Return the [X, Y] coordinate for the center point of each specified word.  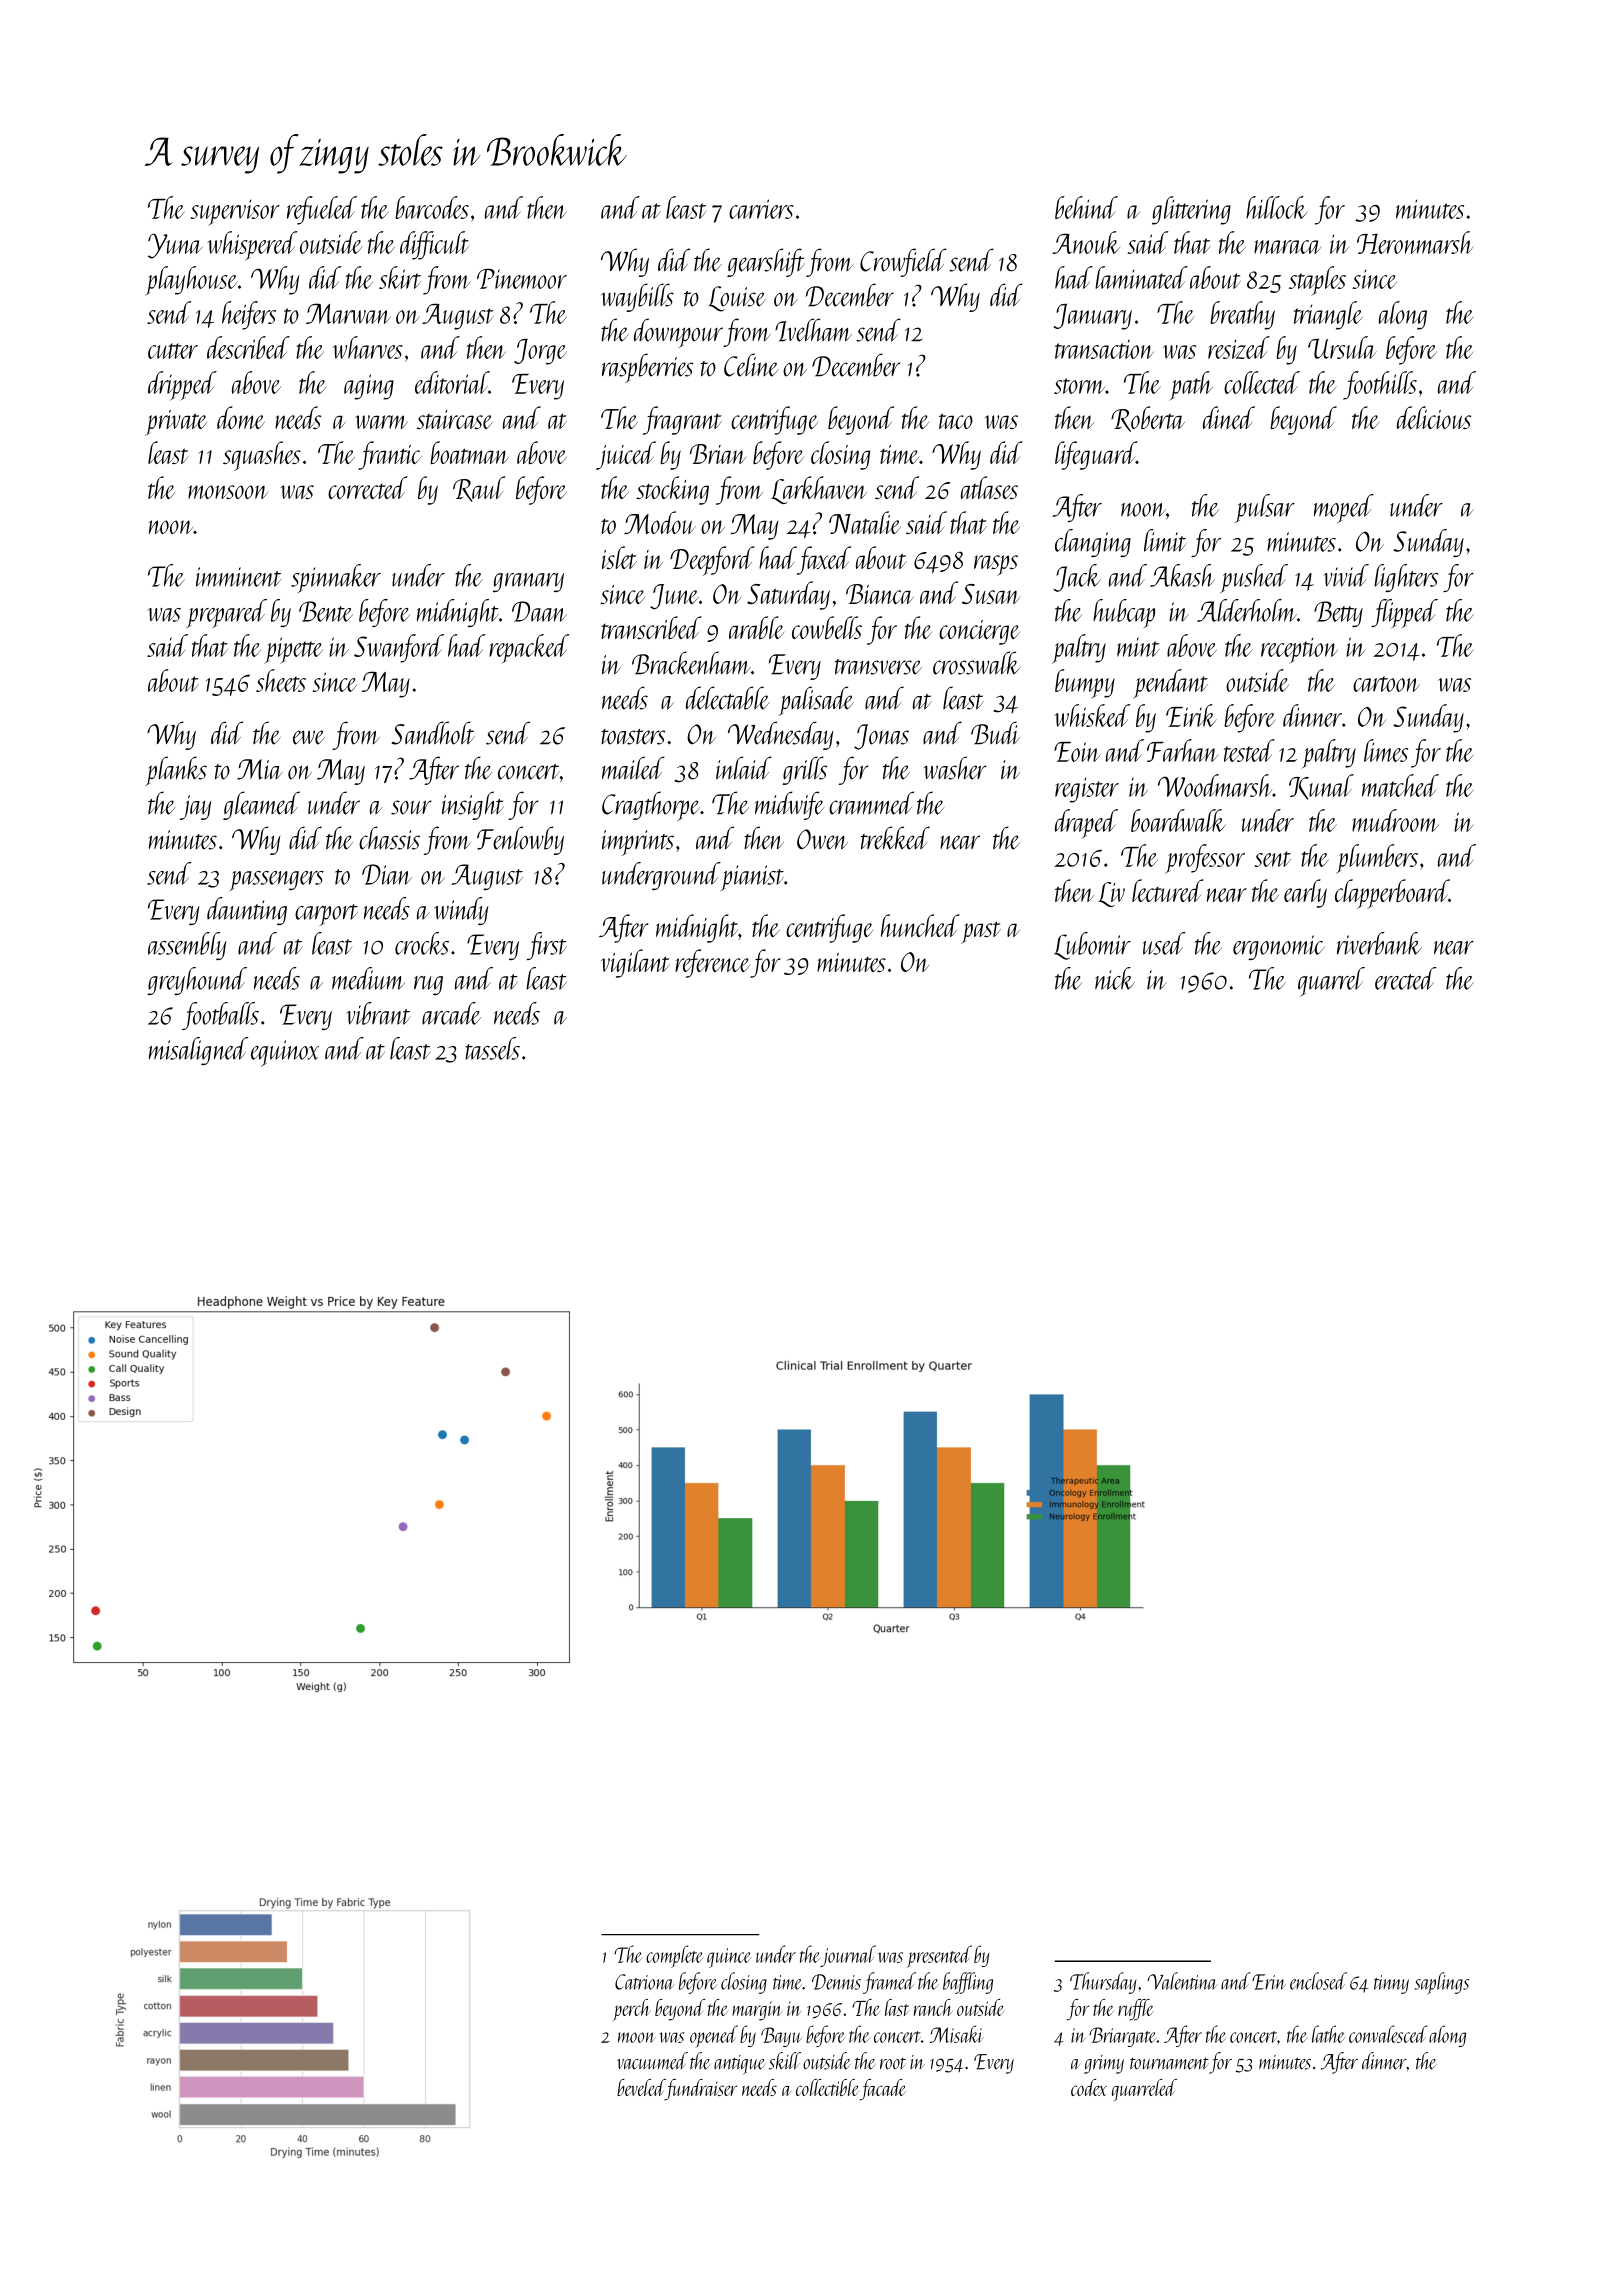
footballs [220, 1016]
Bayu [781, 2037]
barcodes [432, 207]
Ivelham [813, 330]
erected [1405, 978]
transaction [1104, 349]
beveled [641, 2087]
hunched [920, 925]
